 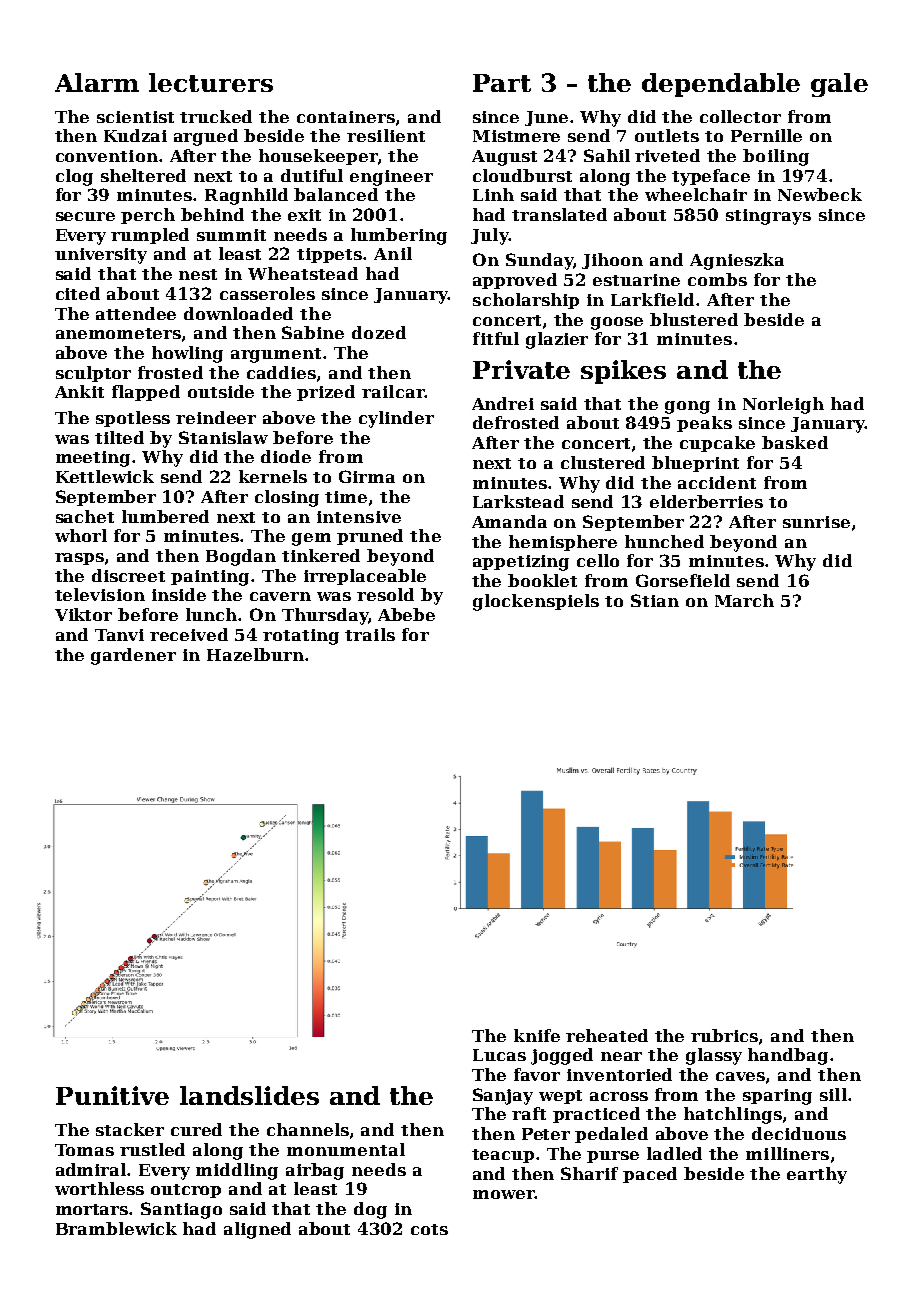 What do you see at coordinates (721, 85) in the screenshot?
I see `dependable` at bounding box center [721, 85].
